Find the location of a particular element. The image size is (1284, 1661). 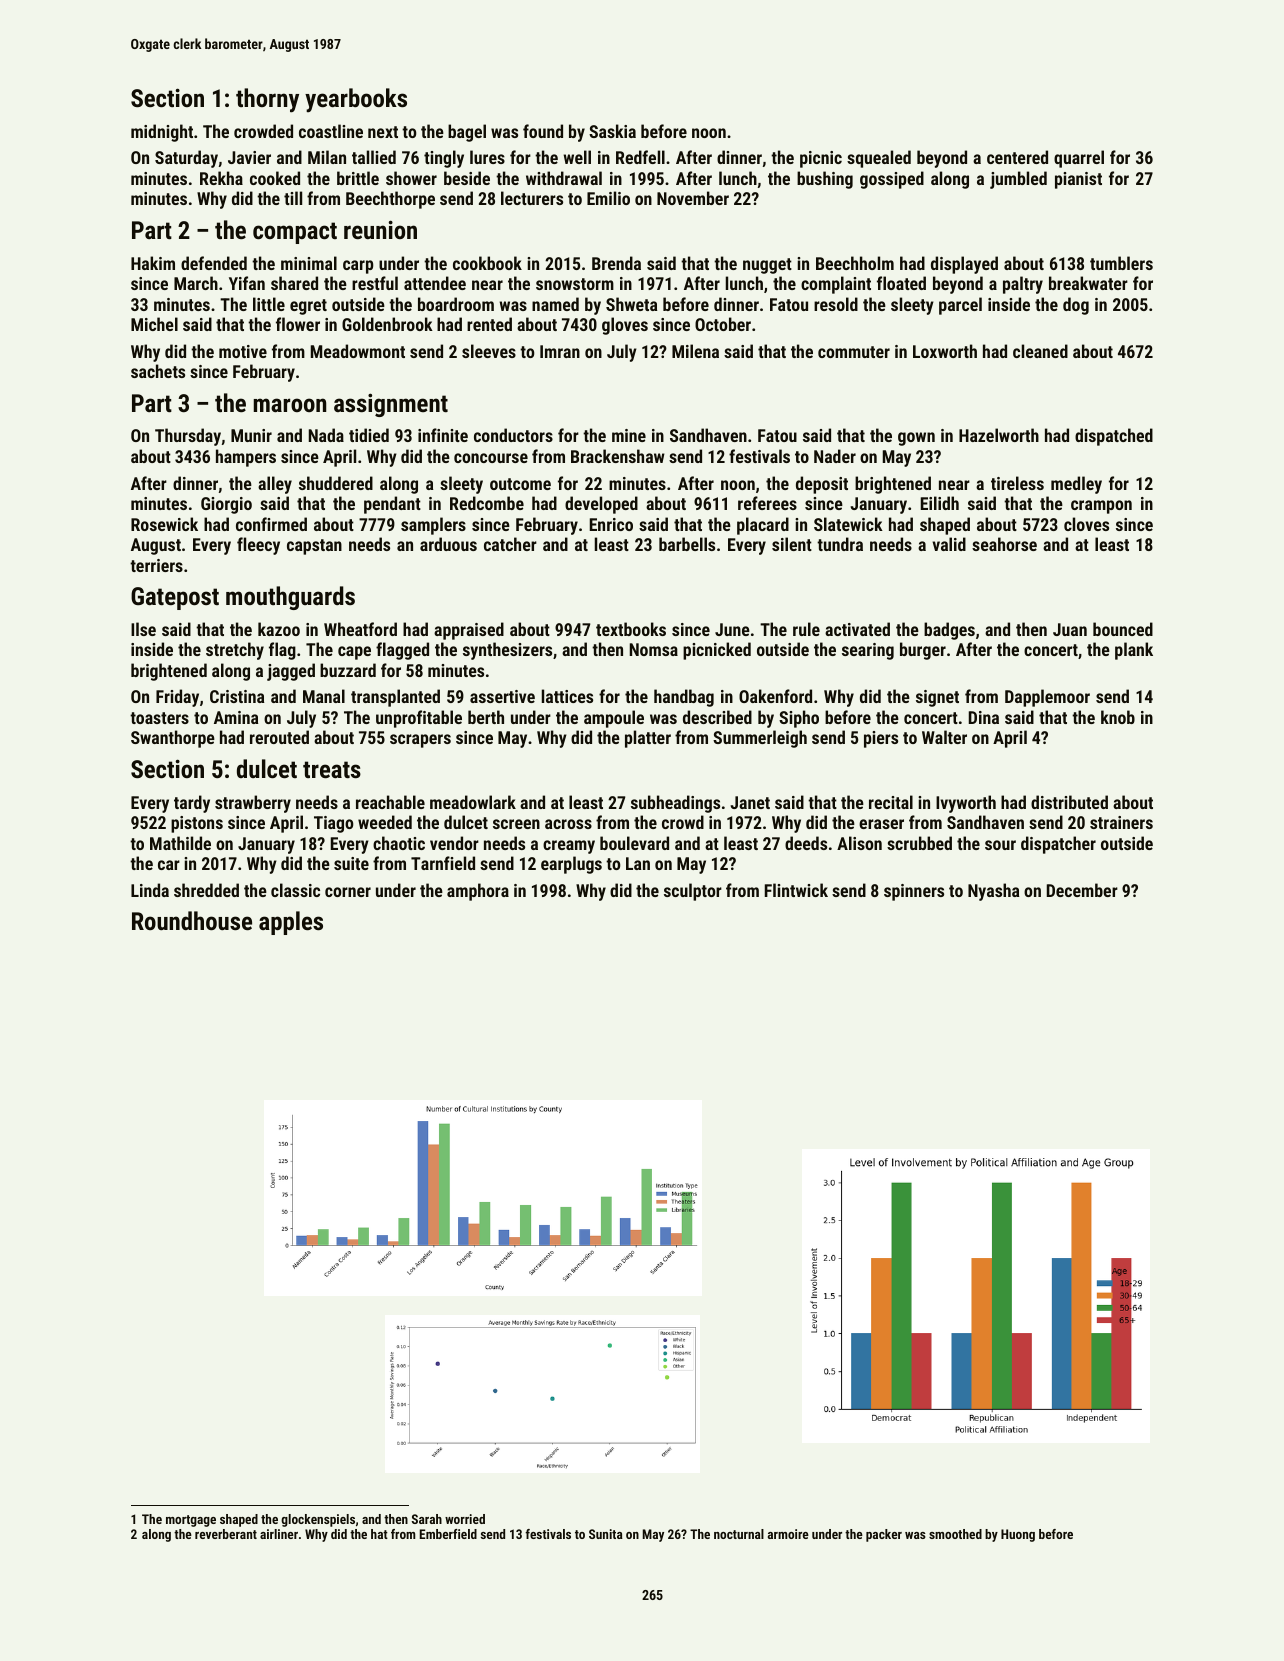

Shweta is located at coordinates (631, 304).
